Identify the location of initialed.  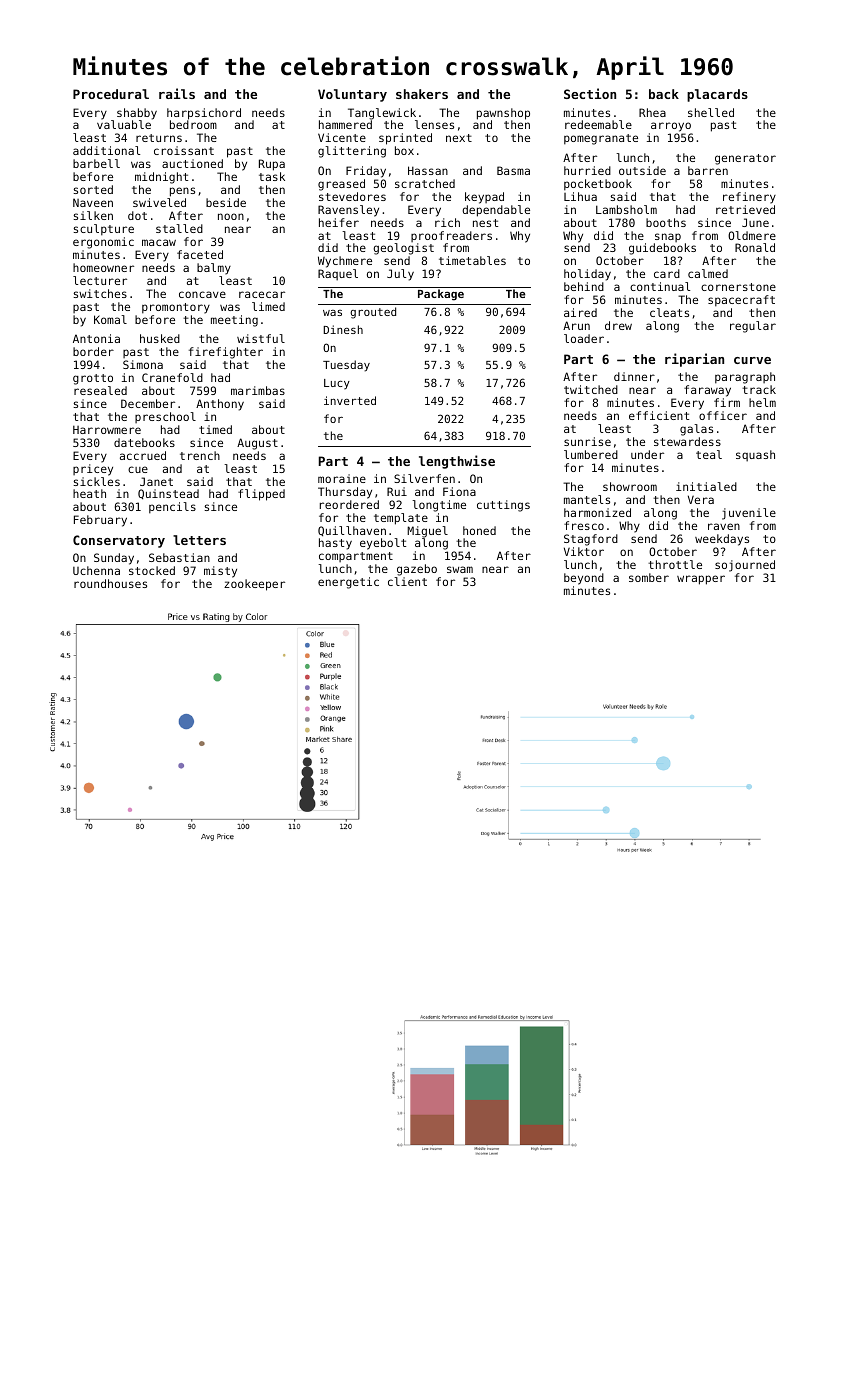
(706, 486).
